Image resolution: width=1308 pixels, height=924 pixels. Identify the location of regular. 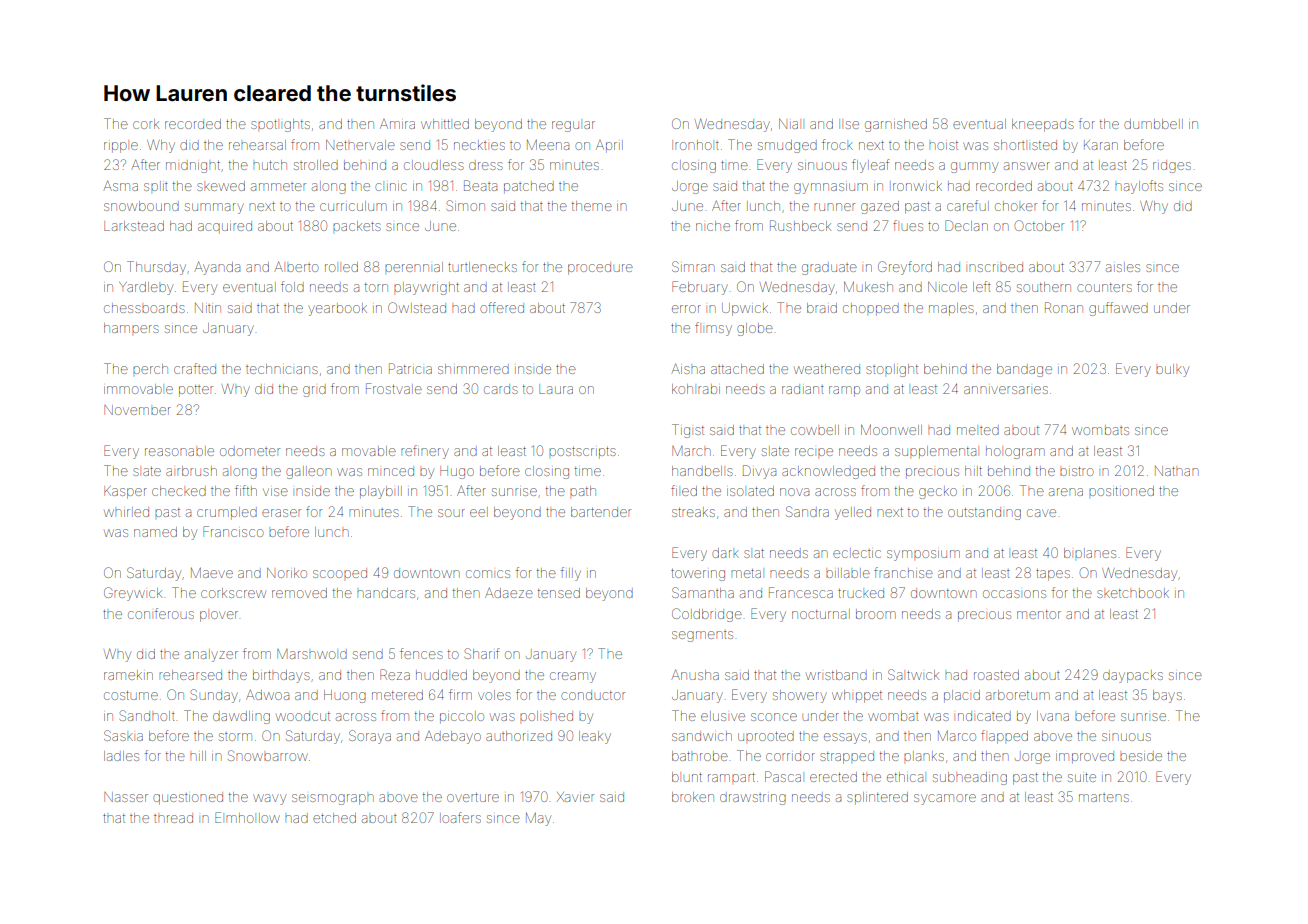
(573, 126).
